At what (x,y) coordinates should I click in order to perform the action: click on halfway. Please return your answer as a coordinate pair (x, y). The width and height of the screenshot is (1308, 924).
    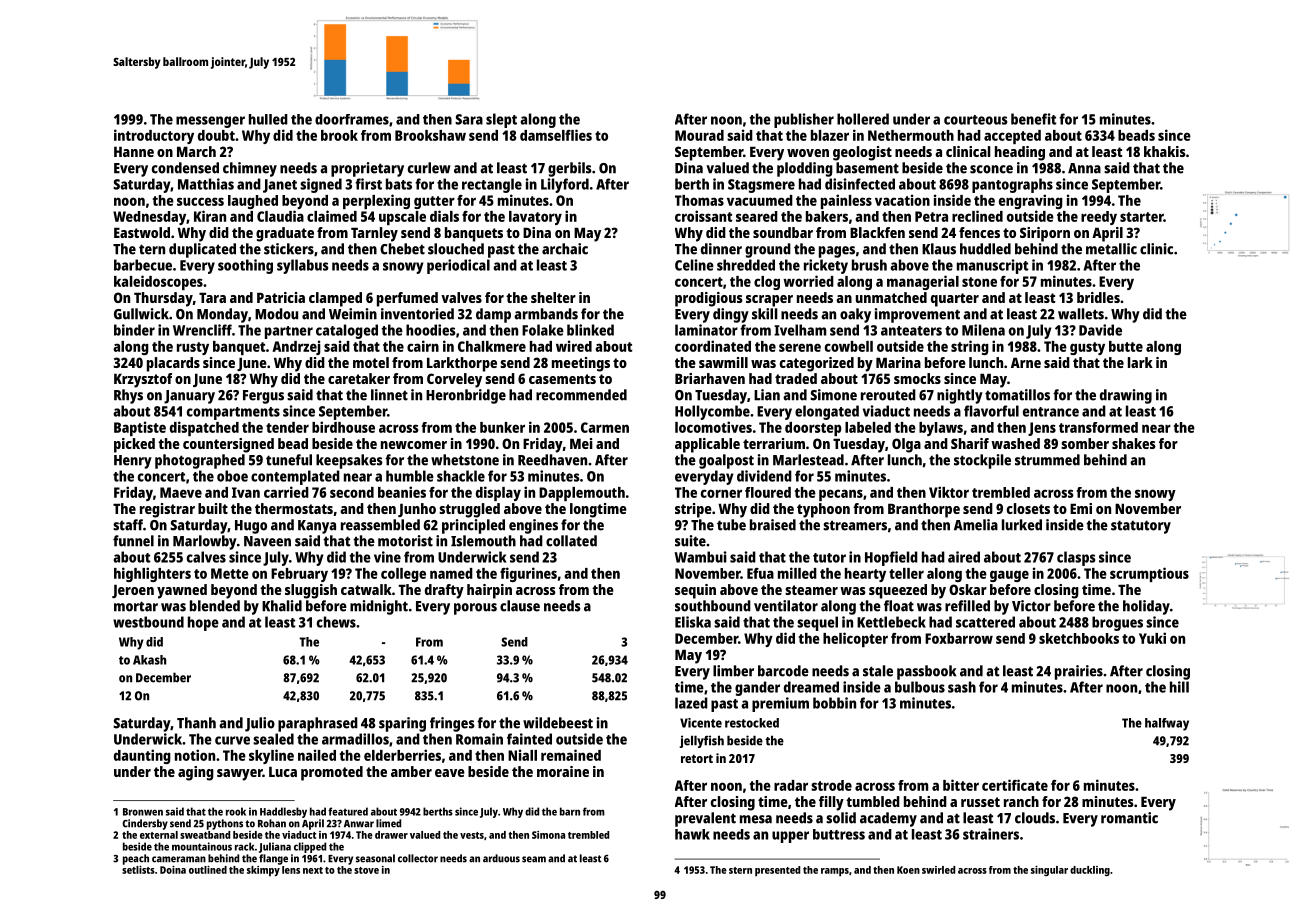
    Looking at the image, I should click on (1167, 724).
